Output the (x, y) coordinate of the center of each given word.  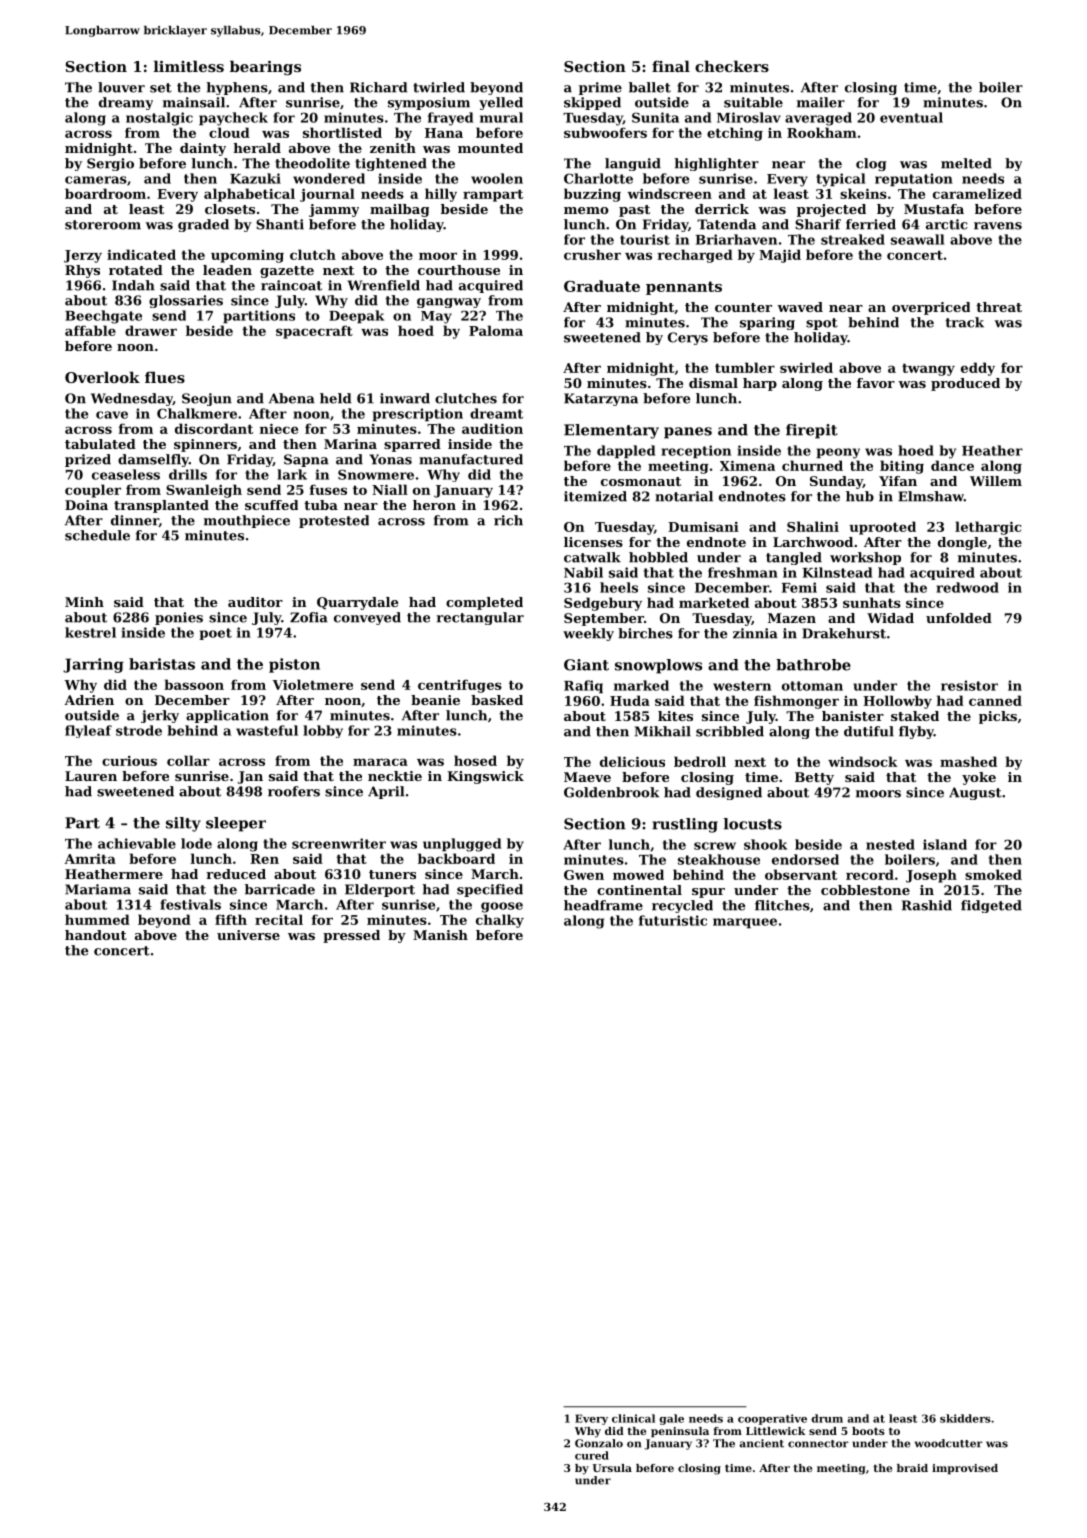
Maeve (587, 777)
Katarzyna (601, 399)
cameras (96, 180)
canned (995, 700)
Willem (996, 481)
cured (592, 1455)
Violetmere (312, 684)
